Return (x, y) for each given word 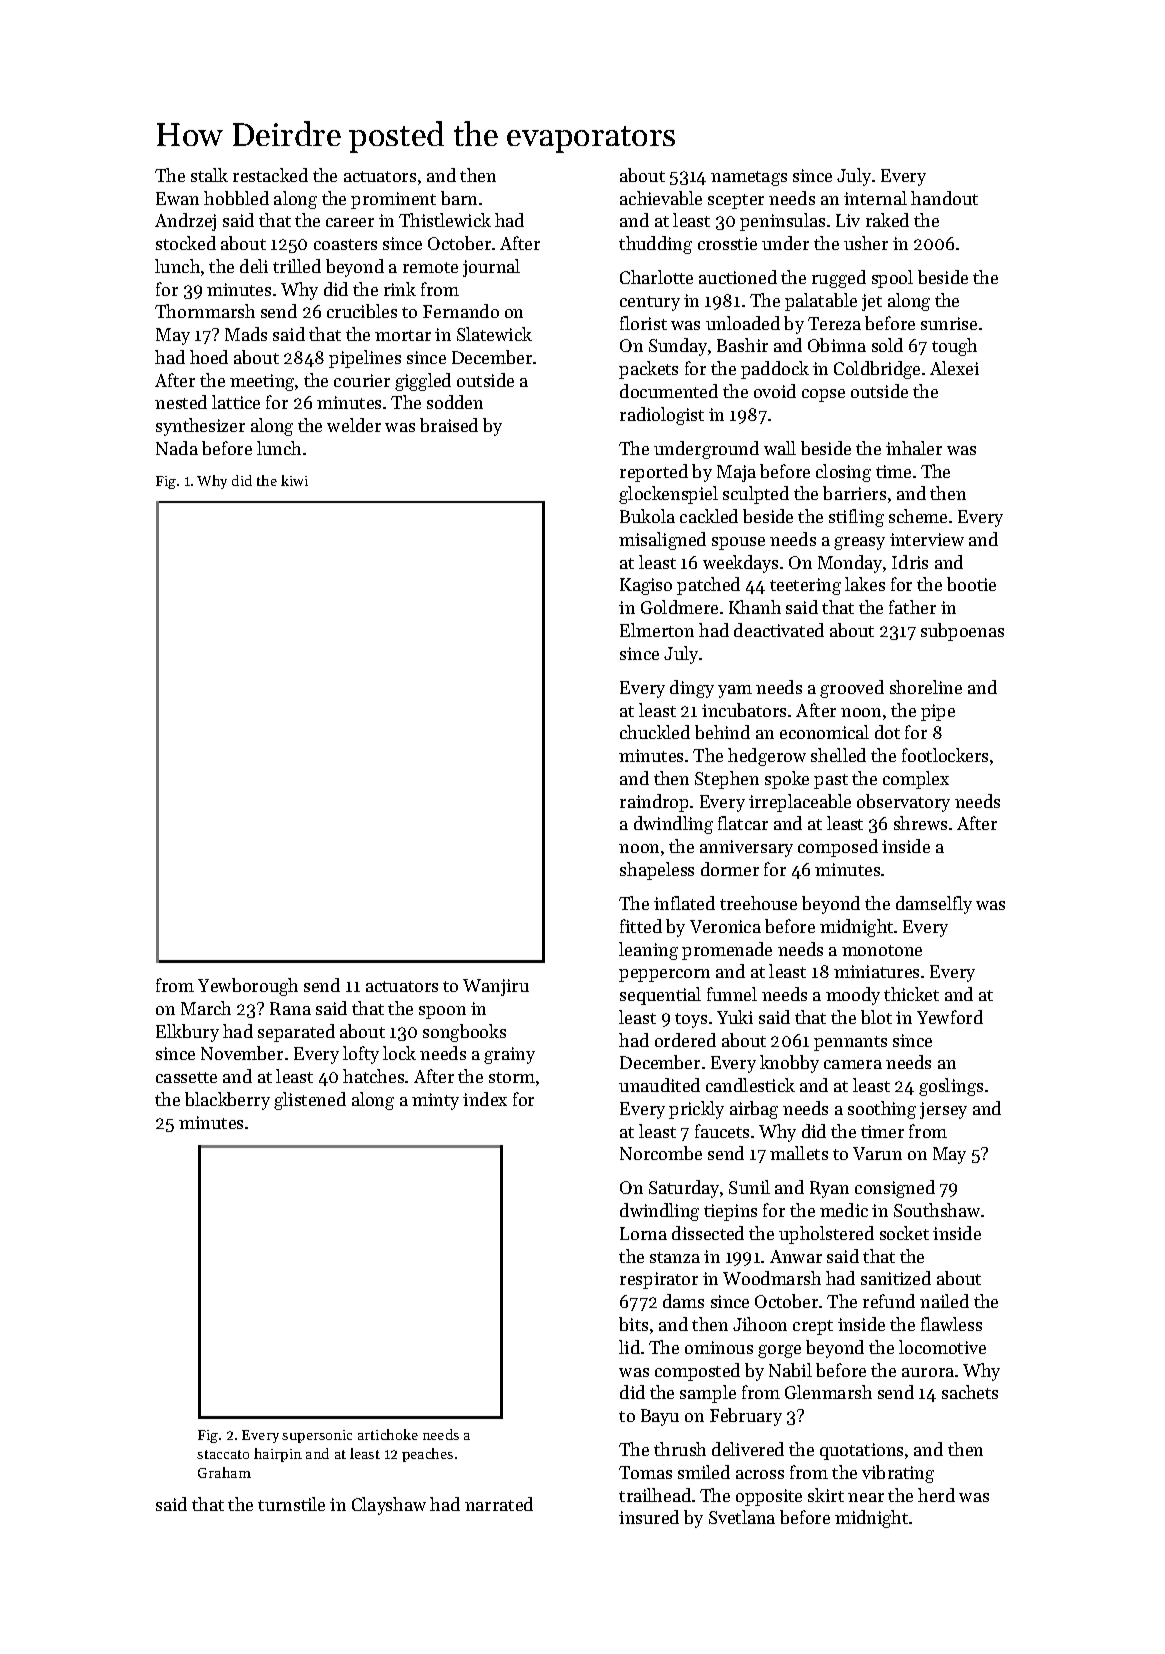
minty (435, 1101)
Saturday (684, 1189)
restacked (270, 175)
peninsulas (782, 222)
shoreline (926, 687)
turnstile (291, 1504)
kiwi (294, 480)
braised (449, 425)
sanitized (896, 1278)
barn (459, 198)
